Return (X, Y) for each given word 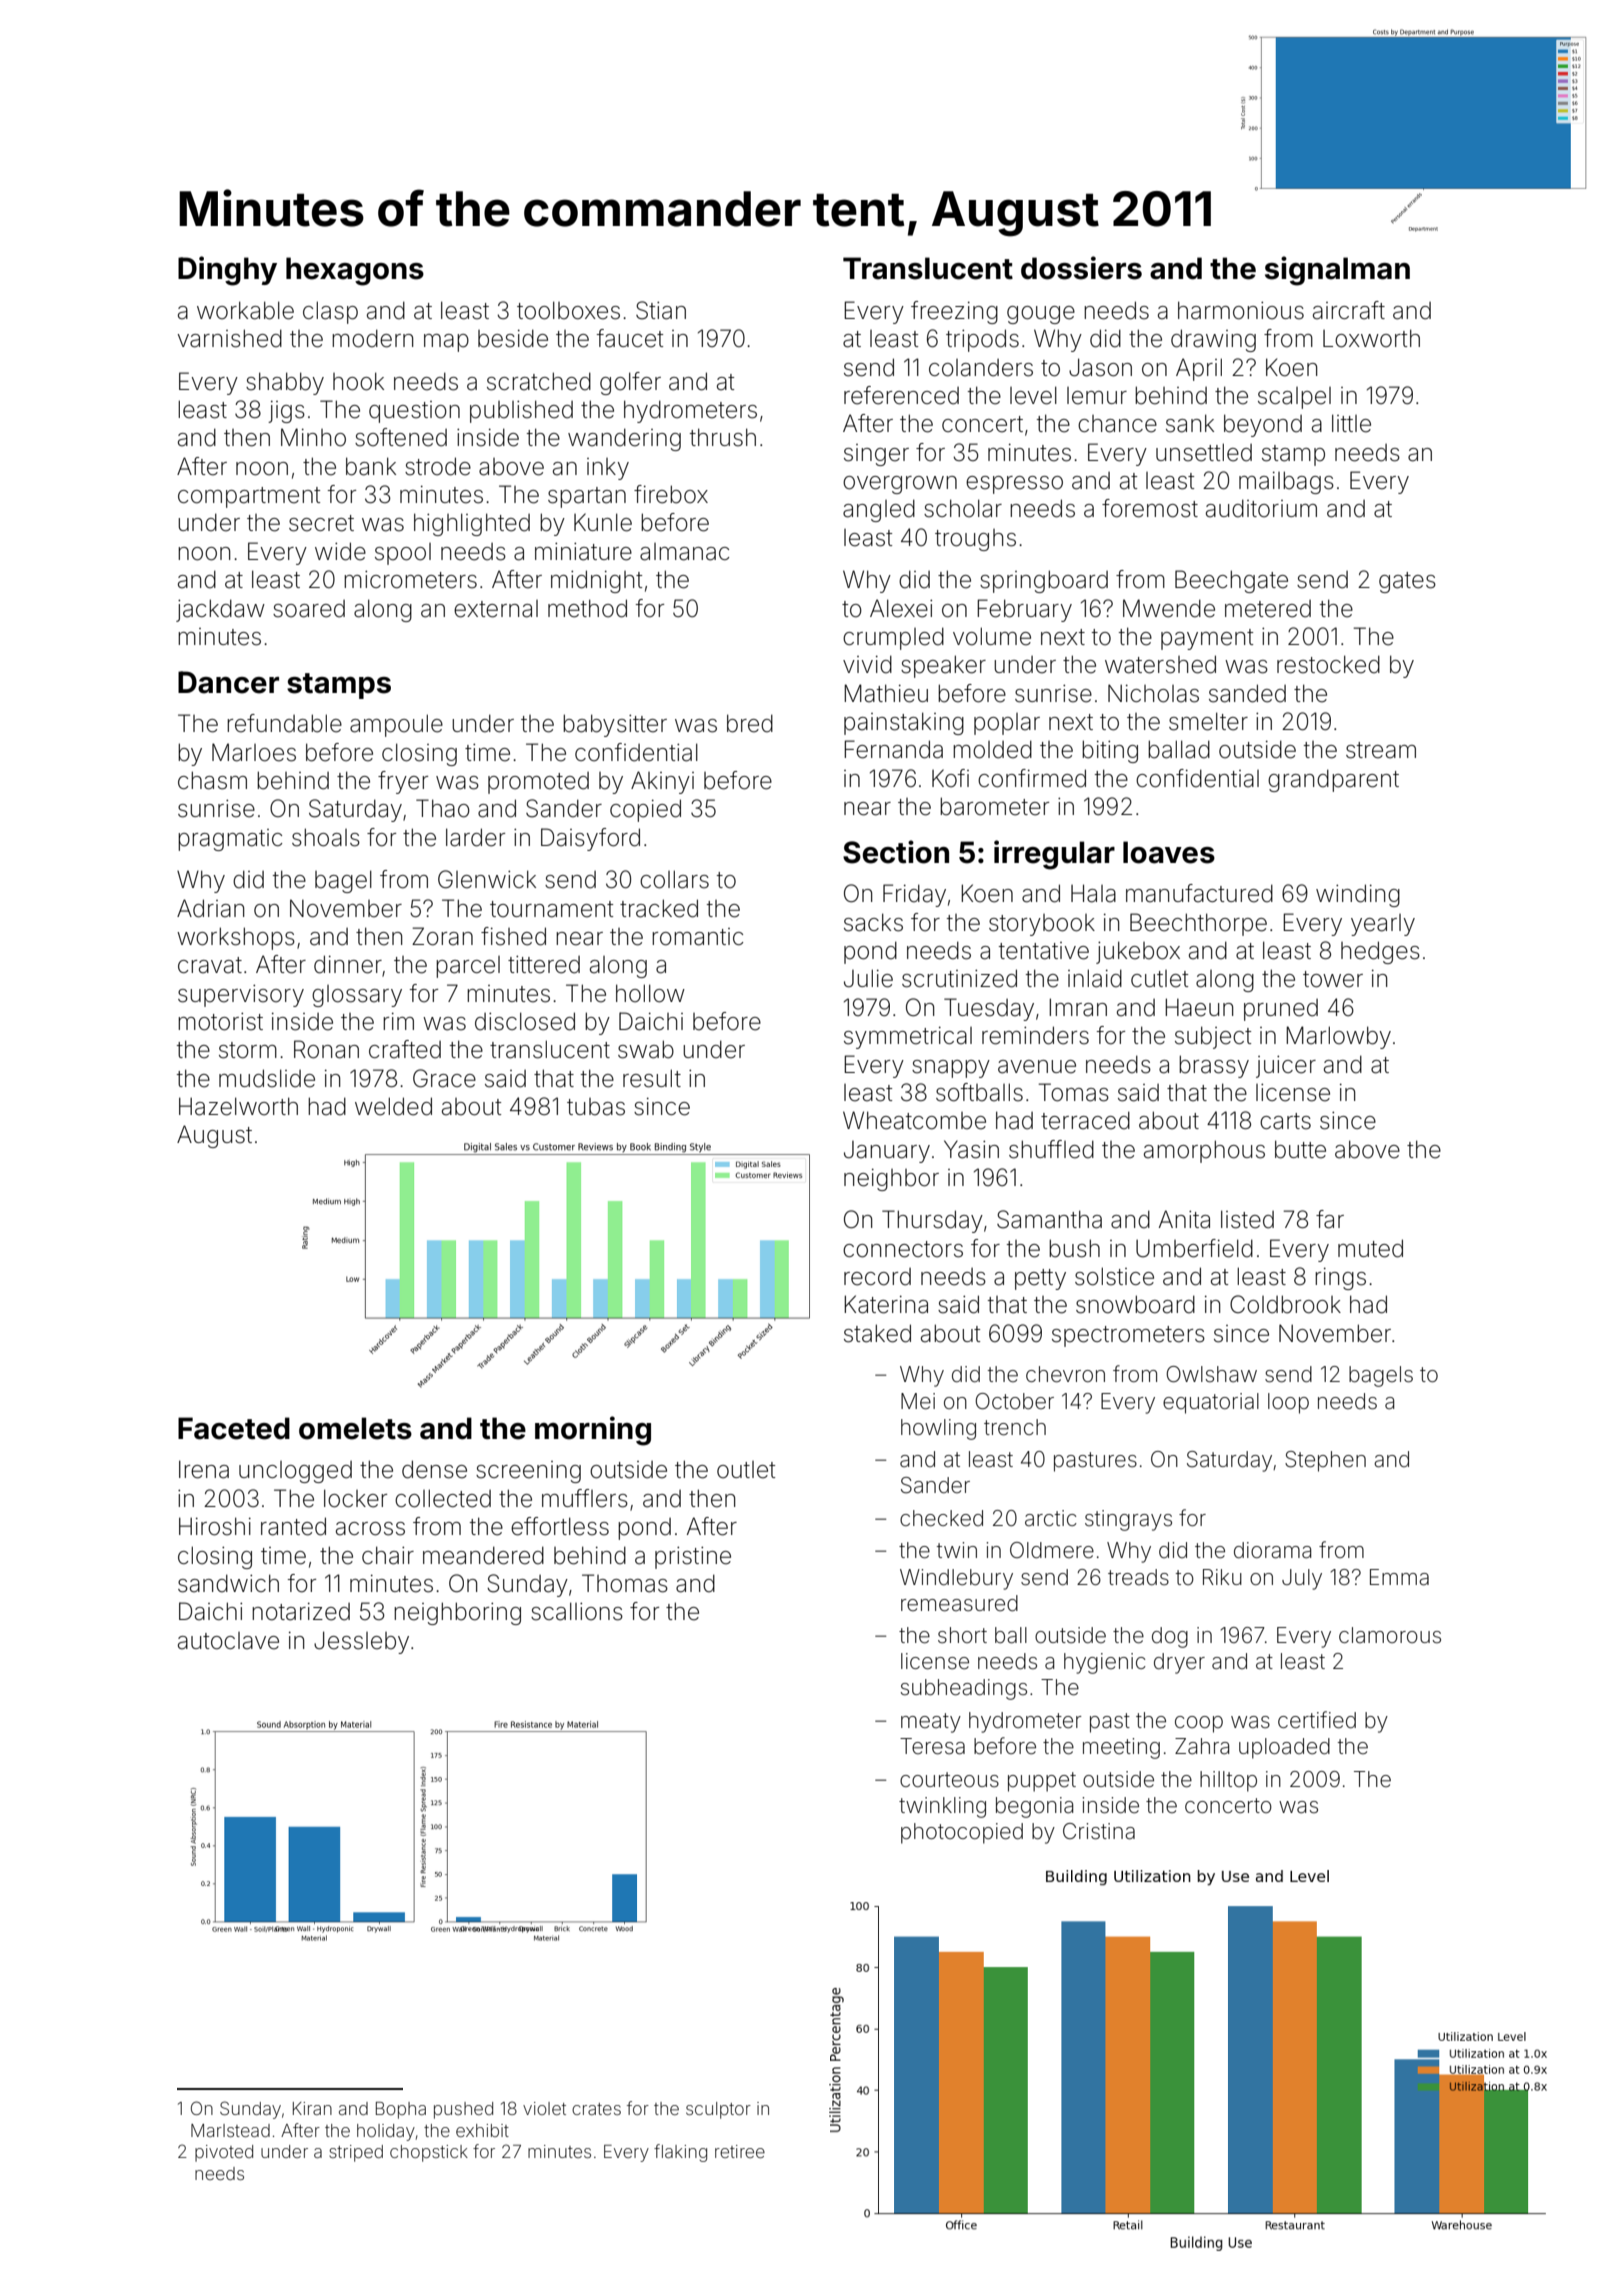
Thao (443, 808)
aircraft (1349, 310)
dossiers (1081, 268)
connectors (903, 1249)
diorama (1272, 1550)
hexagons (355, 271)
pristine (693, 1558)
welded (393, 1106)
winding (1358, 895)
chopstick (429, 2153)
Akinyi (662, 782)
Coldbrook (1285, 1304)
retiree (740, 2151)
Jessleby (361, 1642)
